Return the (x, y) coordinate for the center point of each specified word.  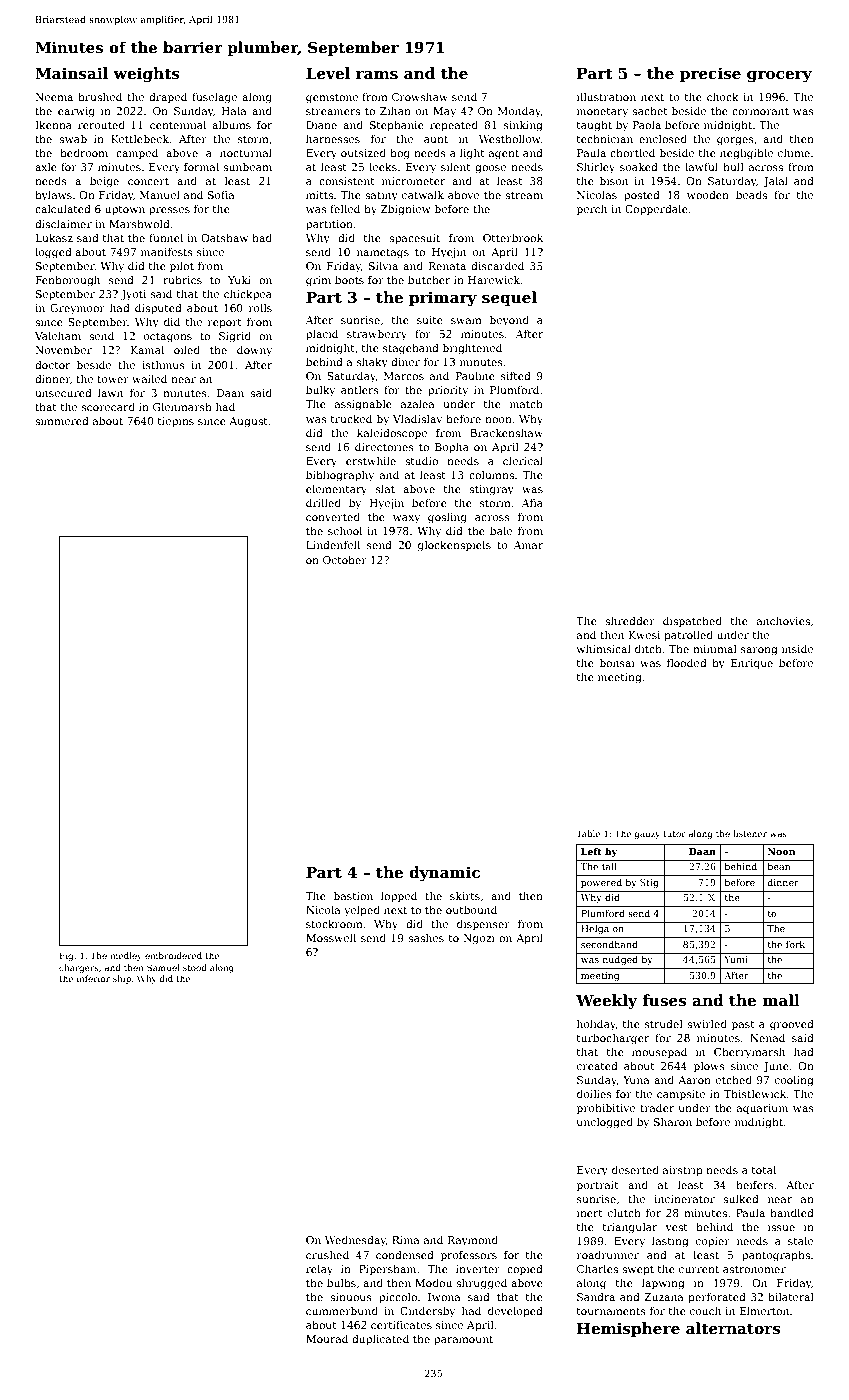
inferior (93, 978)
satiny (381, 196)
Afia (532, 503)
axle (46, 166)
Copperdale (656, 209)
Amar (528, 545)
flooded (687, 662)
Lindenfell (333, 544)
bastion (353, 895)
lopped (399, 896)
